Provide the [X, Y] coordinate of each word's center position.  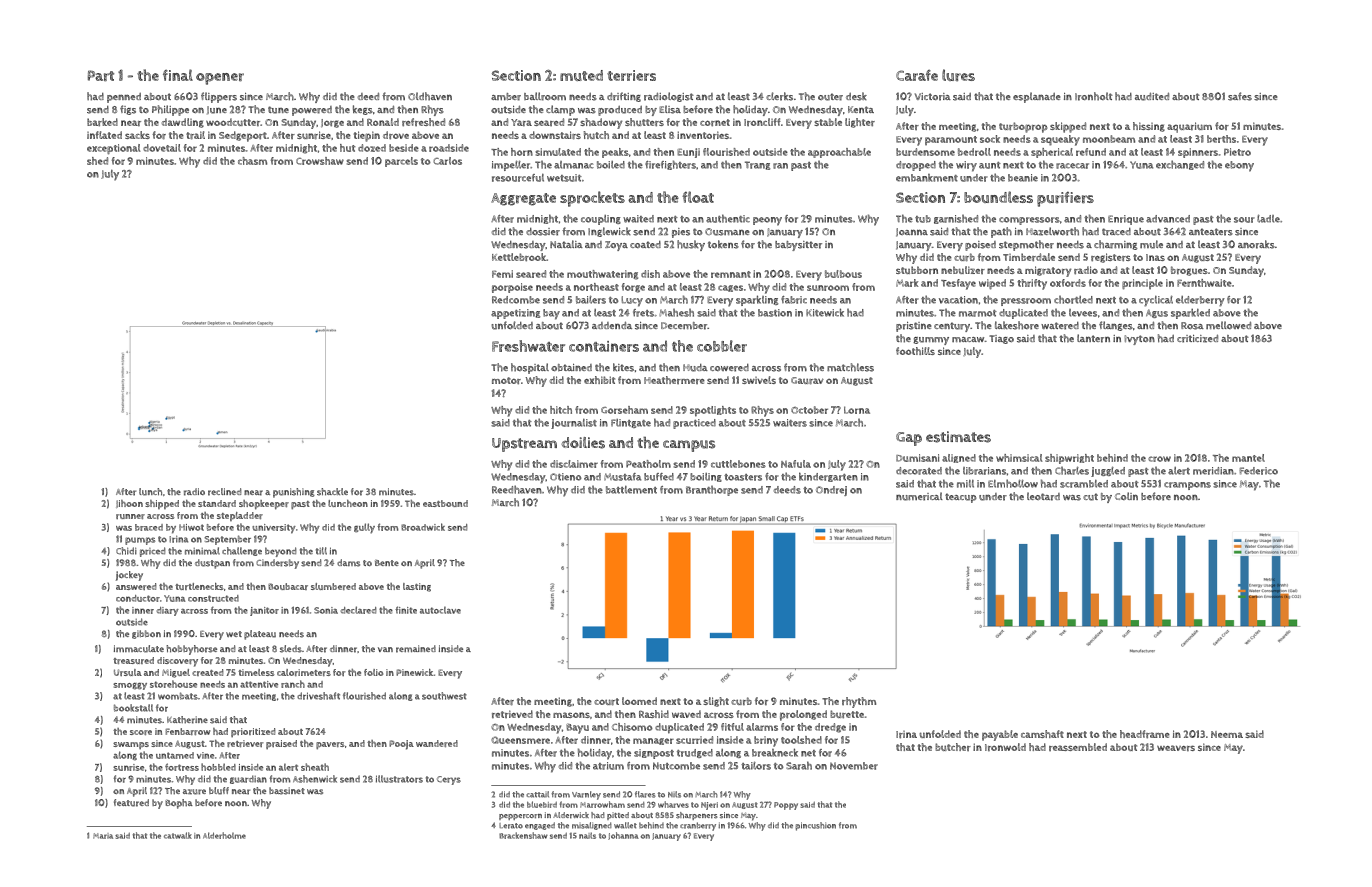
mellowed [1228, 325]
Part [101, 76]
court [606, 702]
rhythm [859, 702]
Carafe [917, 75]
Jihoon [129, 504]
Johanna [623, 836]
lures [958, 75]
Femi [502, 274]
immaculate [139, 649]
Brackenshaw [523, 835]
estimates [958, 437]
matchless [850, 367]
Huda [695, 368]
